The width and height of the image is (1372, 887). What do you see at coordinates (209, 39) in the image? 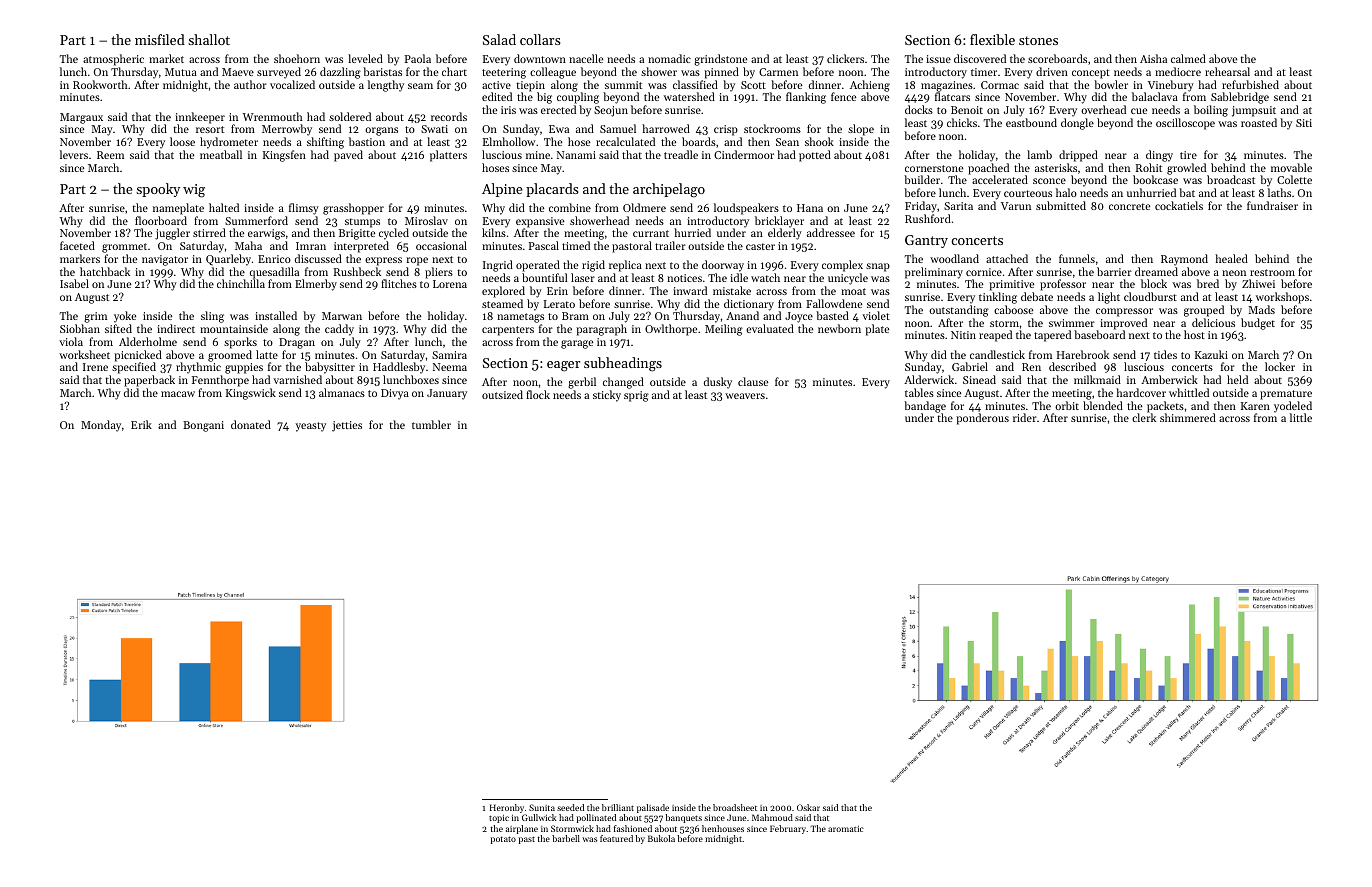
I see `shallot` at bounding box center [209, 39].
